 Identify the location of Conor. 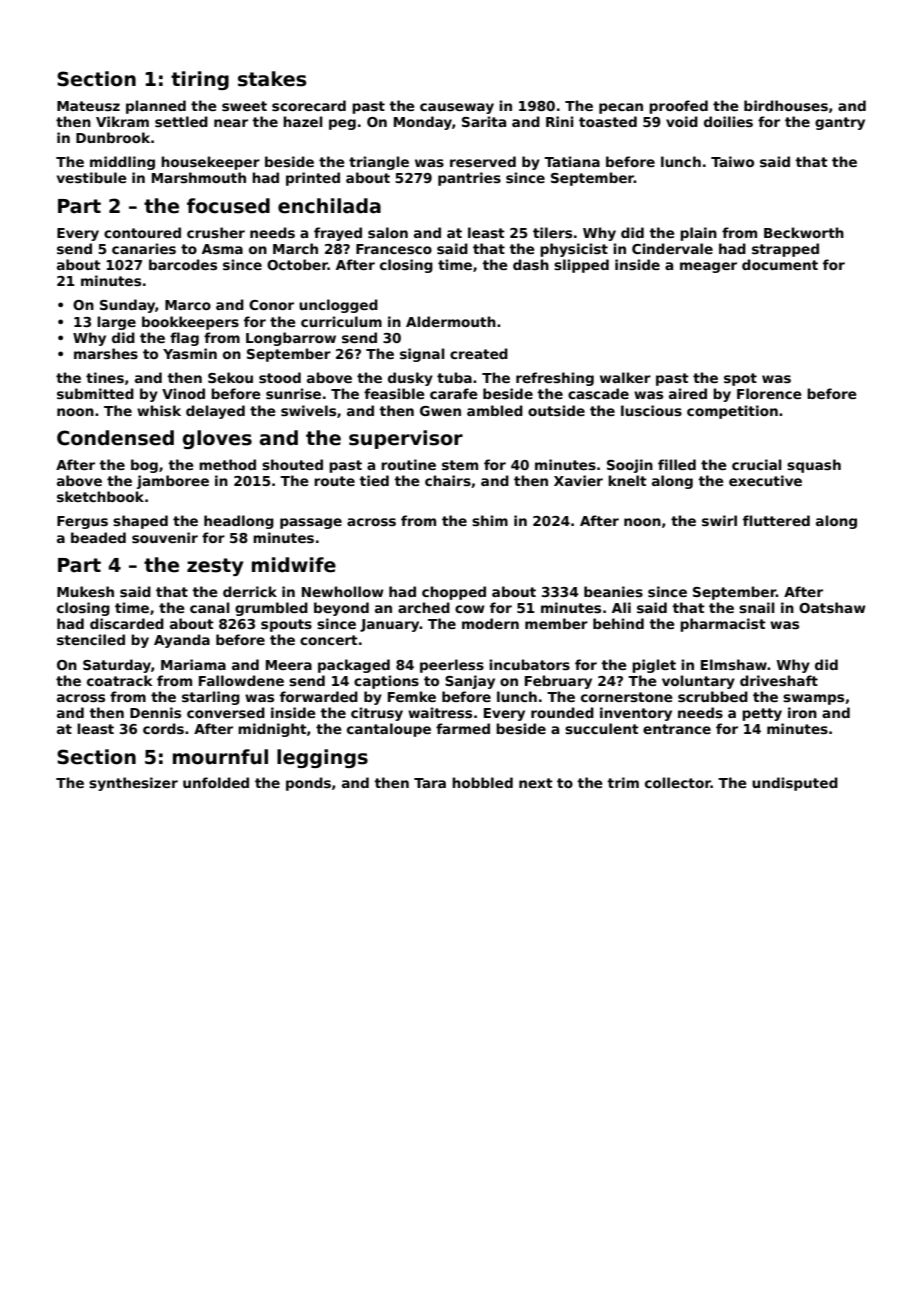
(271, 305).
